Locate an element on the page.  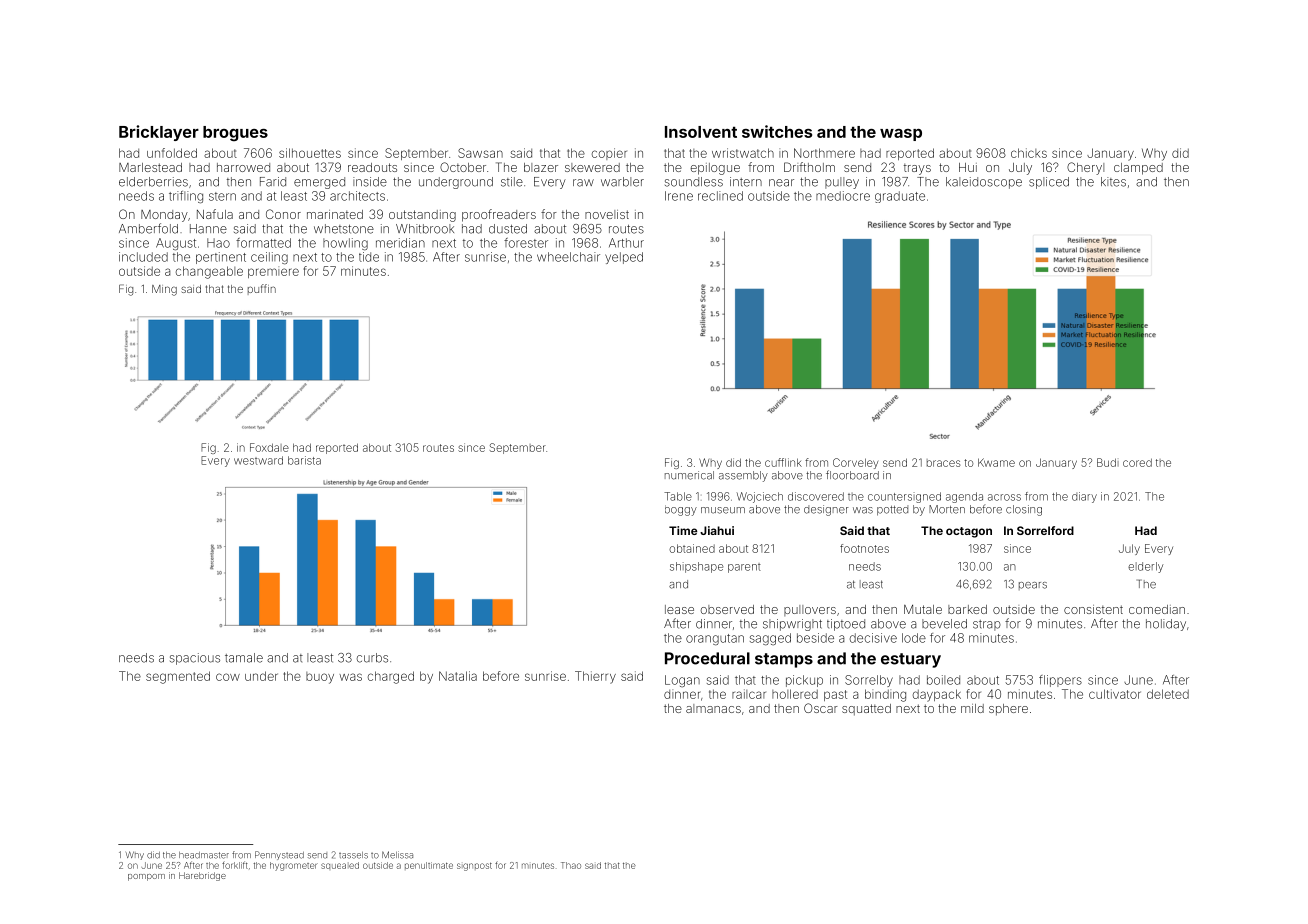
Thao is located at coordinates (571, 865).
